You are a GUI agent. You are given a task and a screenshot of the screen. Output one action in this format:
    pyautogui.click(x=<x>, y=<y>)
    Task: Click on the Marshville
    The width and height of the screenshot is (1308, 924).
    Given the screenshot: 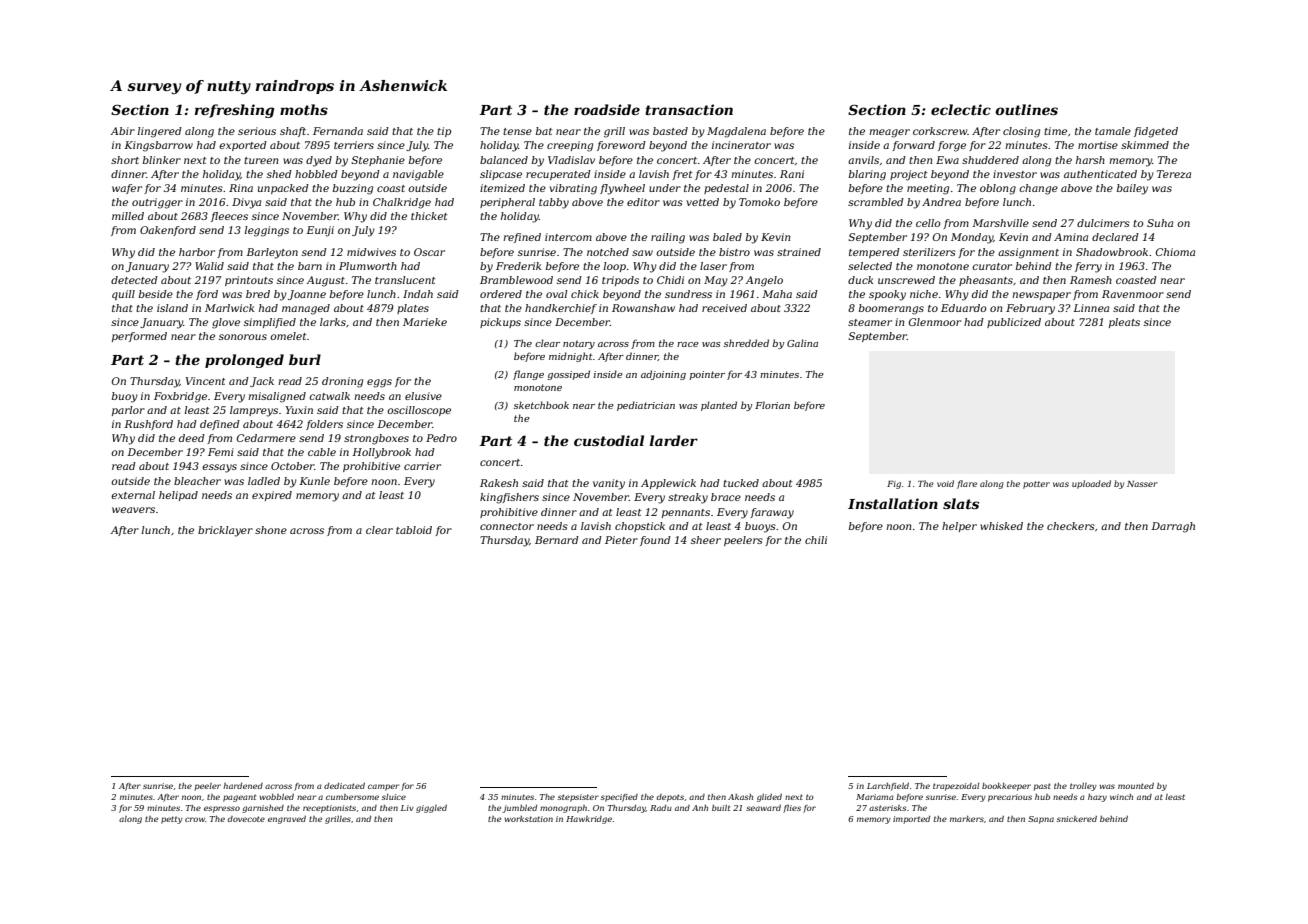 What is the action you would take?
    pyautogui.click(x=1000, y=223)
